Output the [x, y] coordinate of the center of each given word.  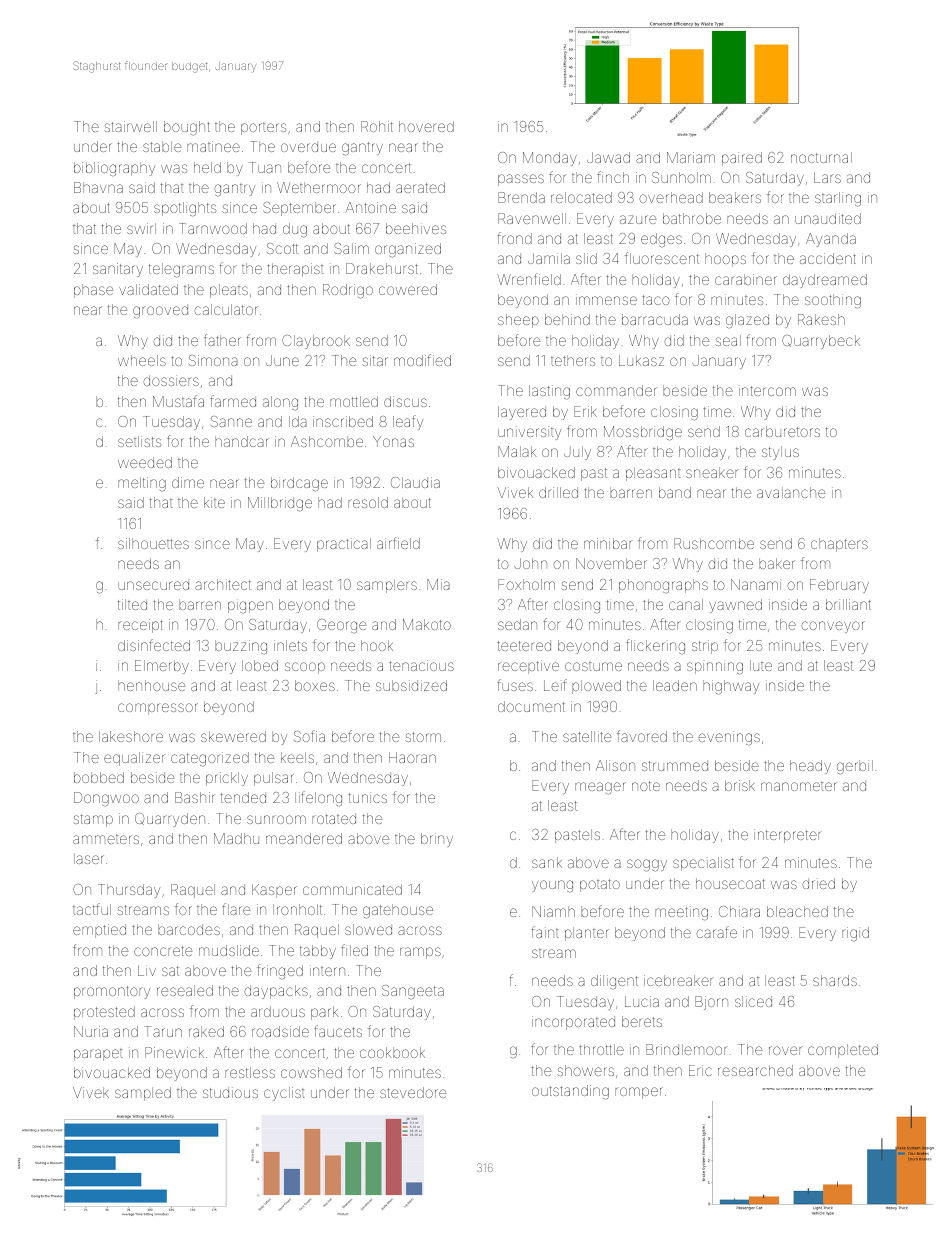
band [675, 492]
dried [818, 883]
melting [142, 484]
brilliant [848, 604]
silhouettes [153, 543]
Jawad [608, 157]
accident [828, 258]
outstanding [570, 1092]
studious [230, 1092]
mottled [354, 401]
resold [368, 502]
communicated [352, 889]
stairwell [130, 126]
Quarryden [170, 820]
